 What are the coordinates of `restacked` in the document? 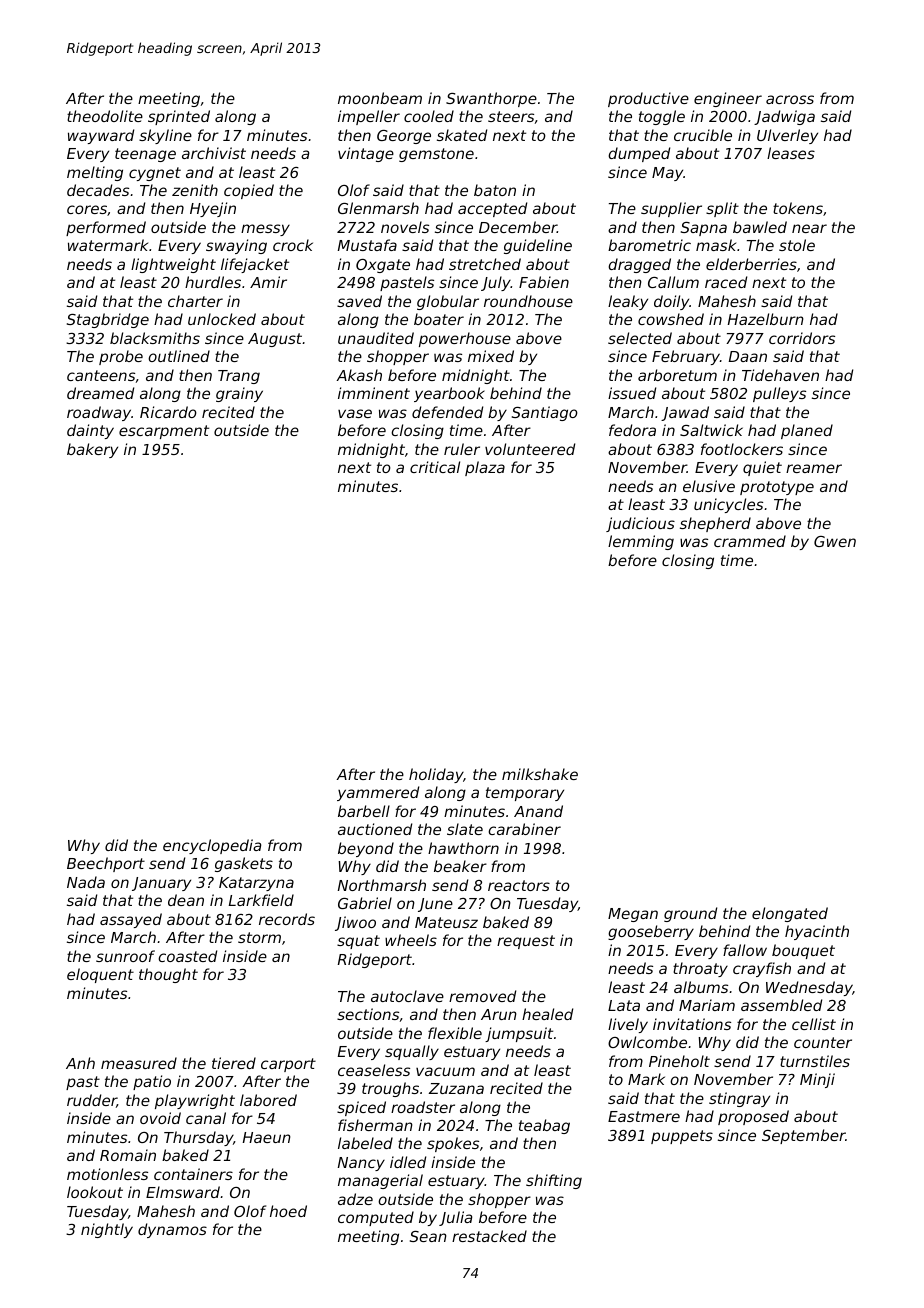 It's located at (489, 1236).
